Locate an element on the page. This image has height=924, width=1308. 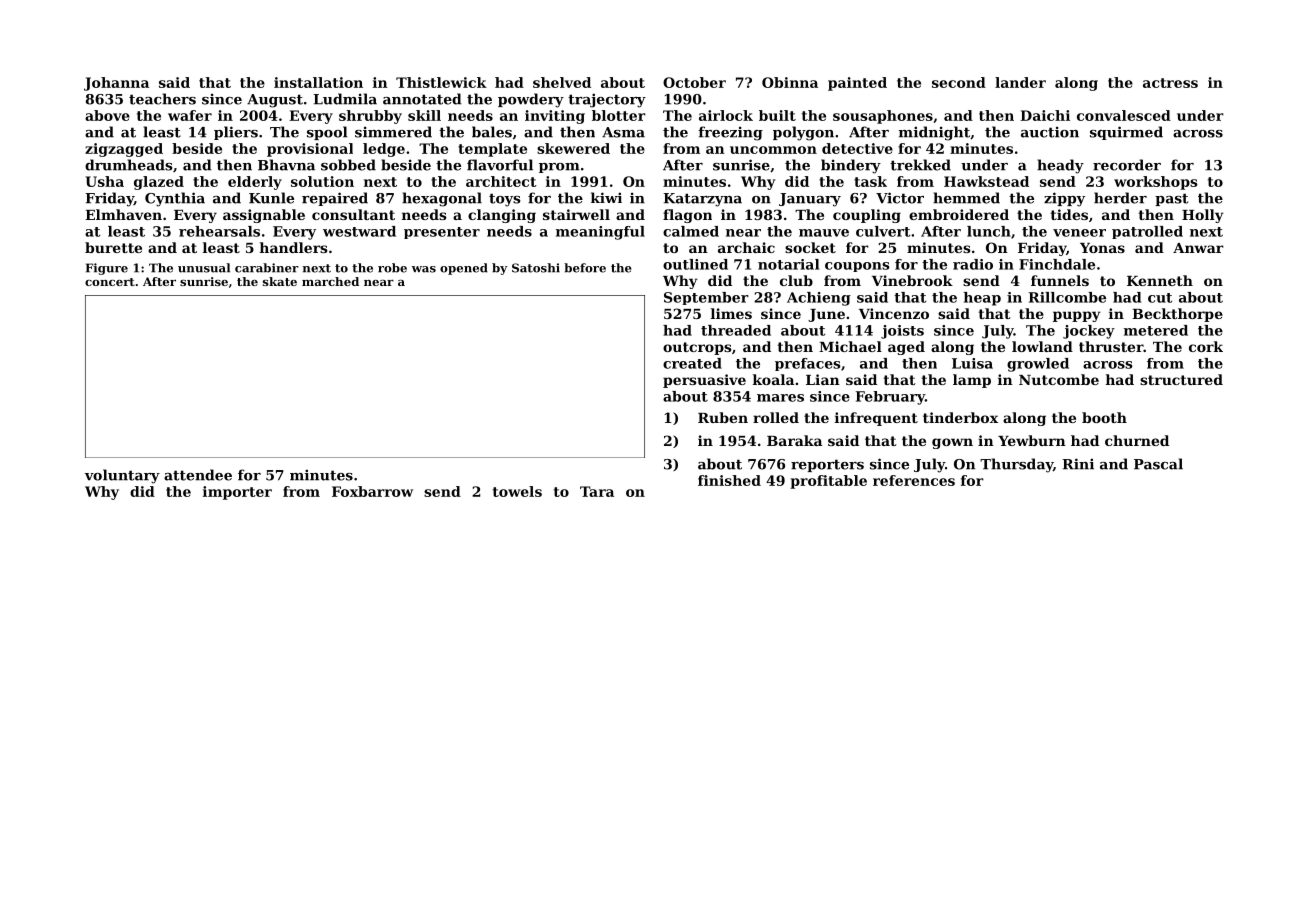
Foxbarrow is located at coordinates (372, 491).
